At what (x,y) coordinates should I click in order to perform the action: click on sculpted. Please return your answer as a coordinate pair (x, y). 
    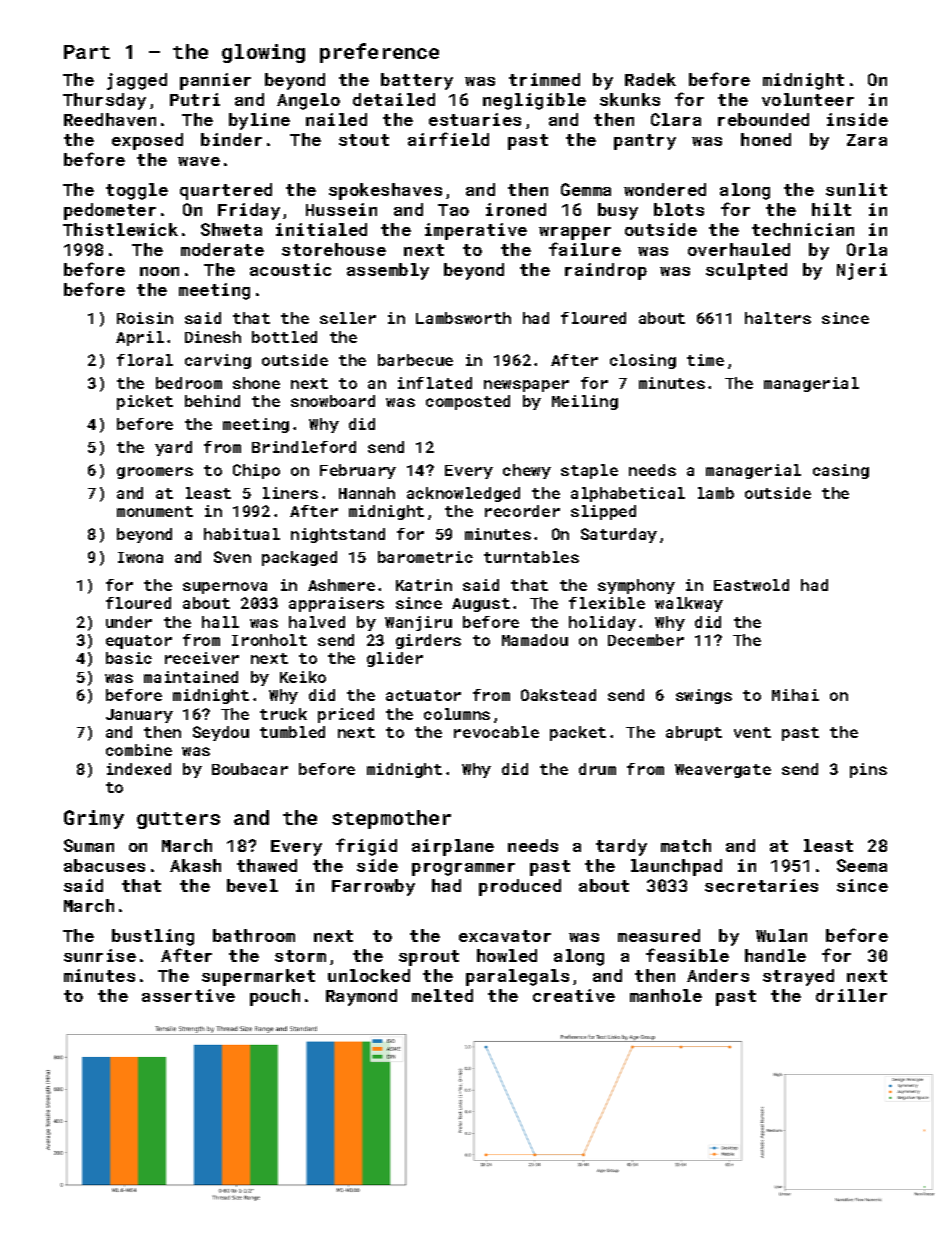
    Looking at the image, I should click on (746, 271).
